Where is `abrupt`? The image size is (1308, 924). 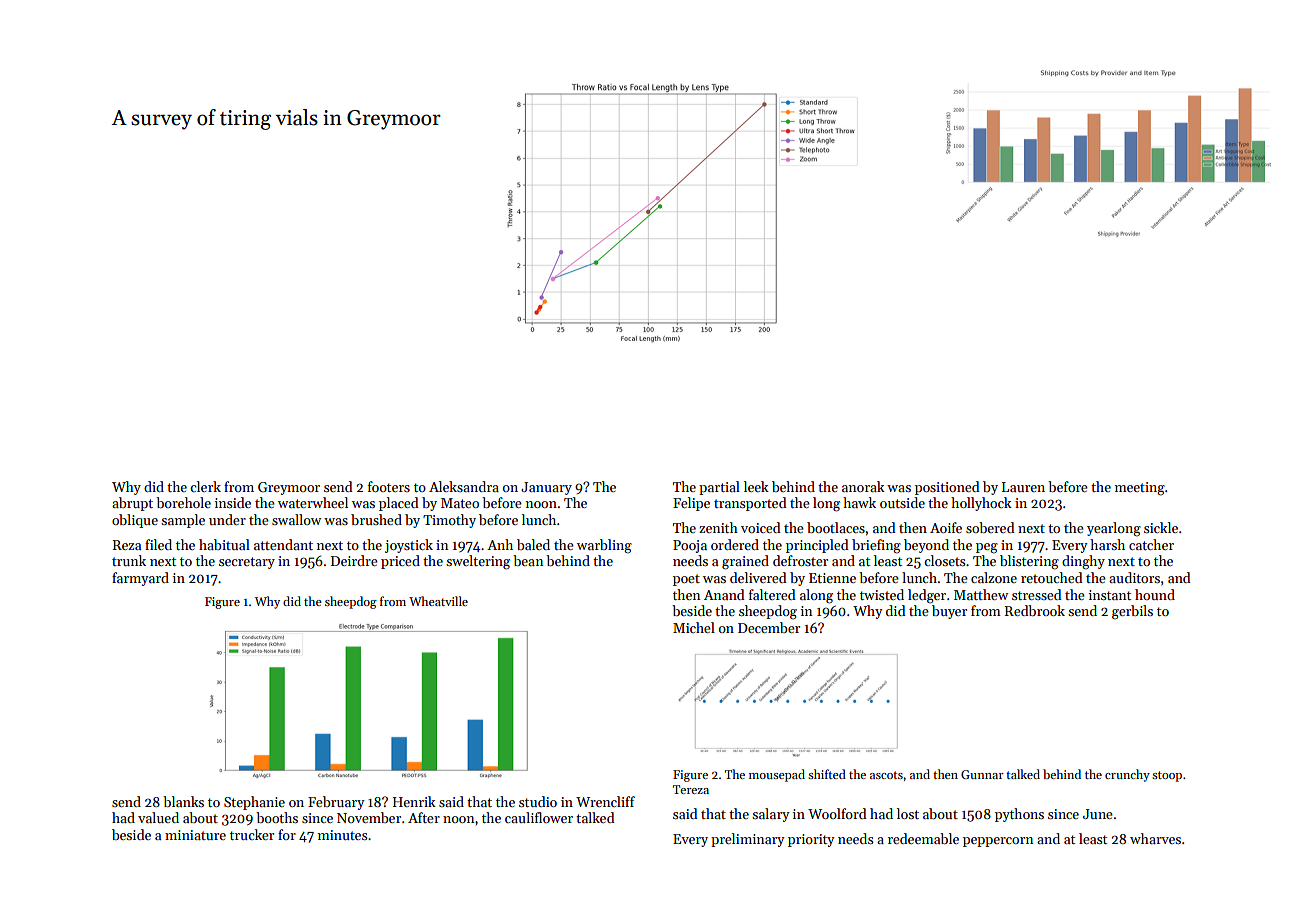
abrupt is located at coordinates (132, 504).
